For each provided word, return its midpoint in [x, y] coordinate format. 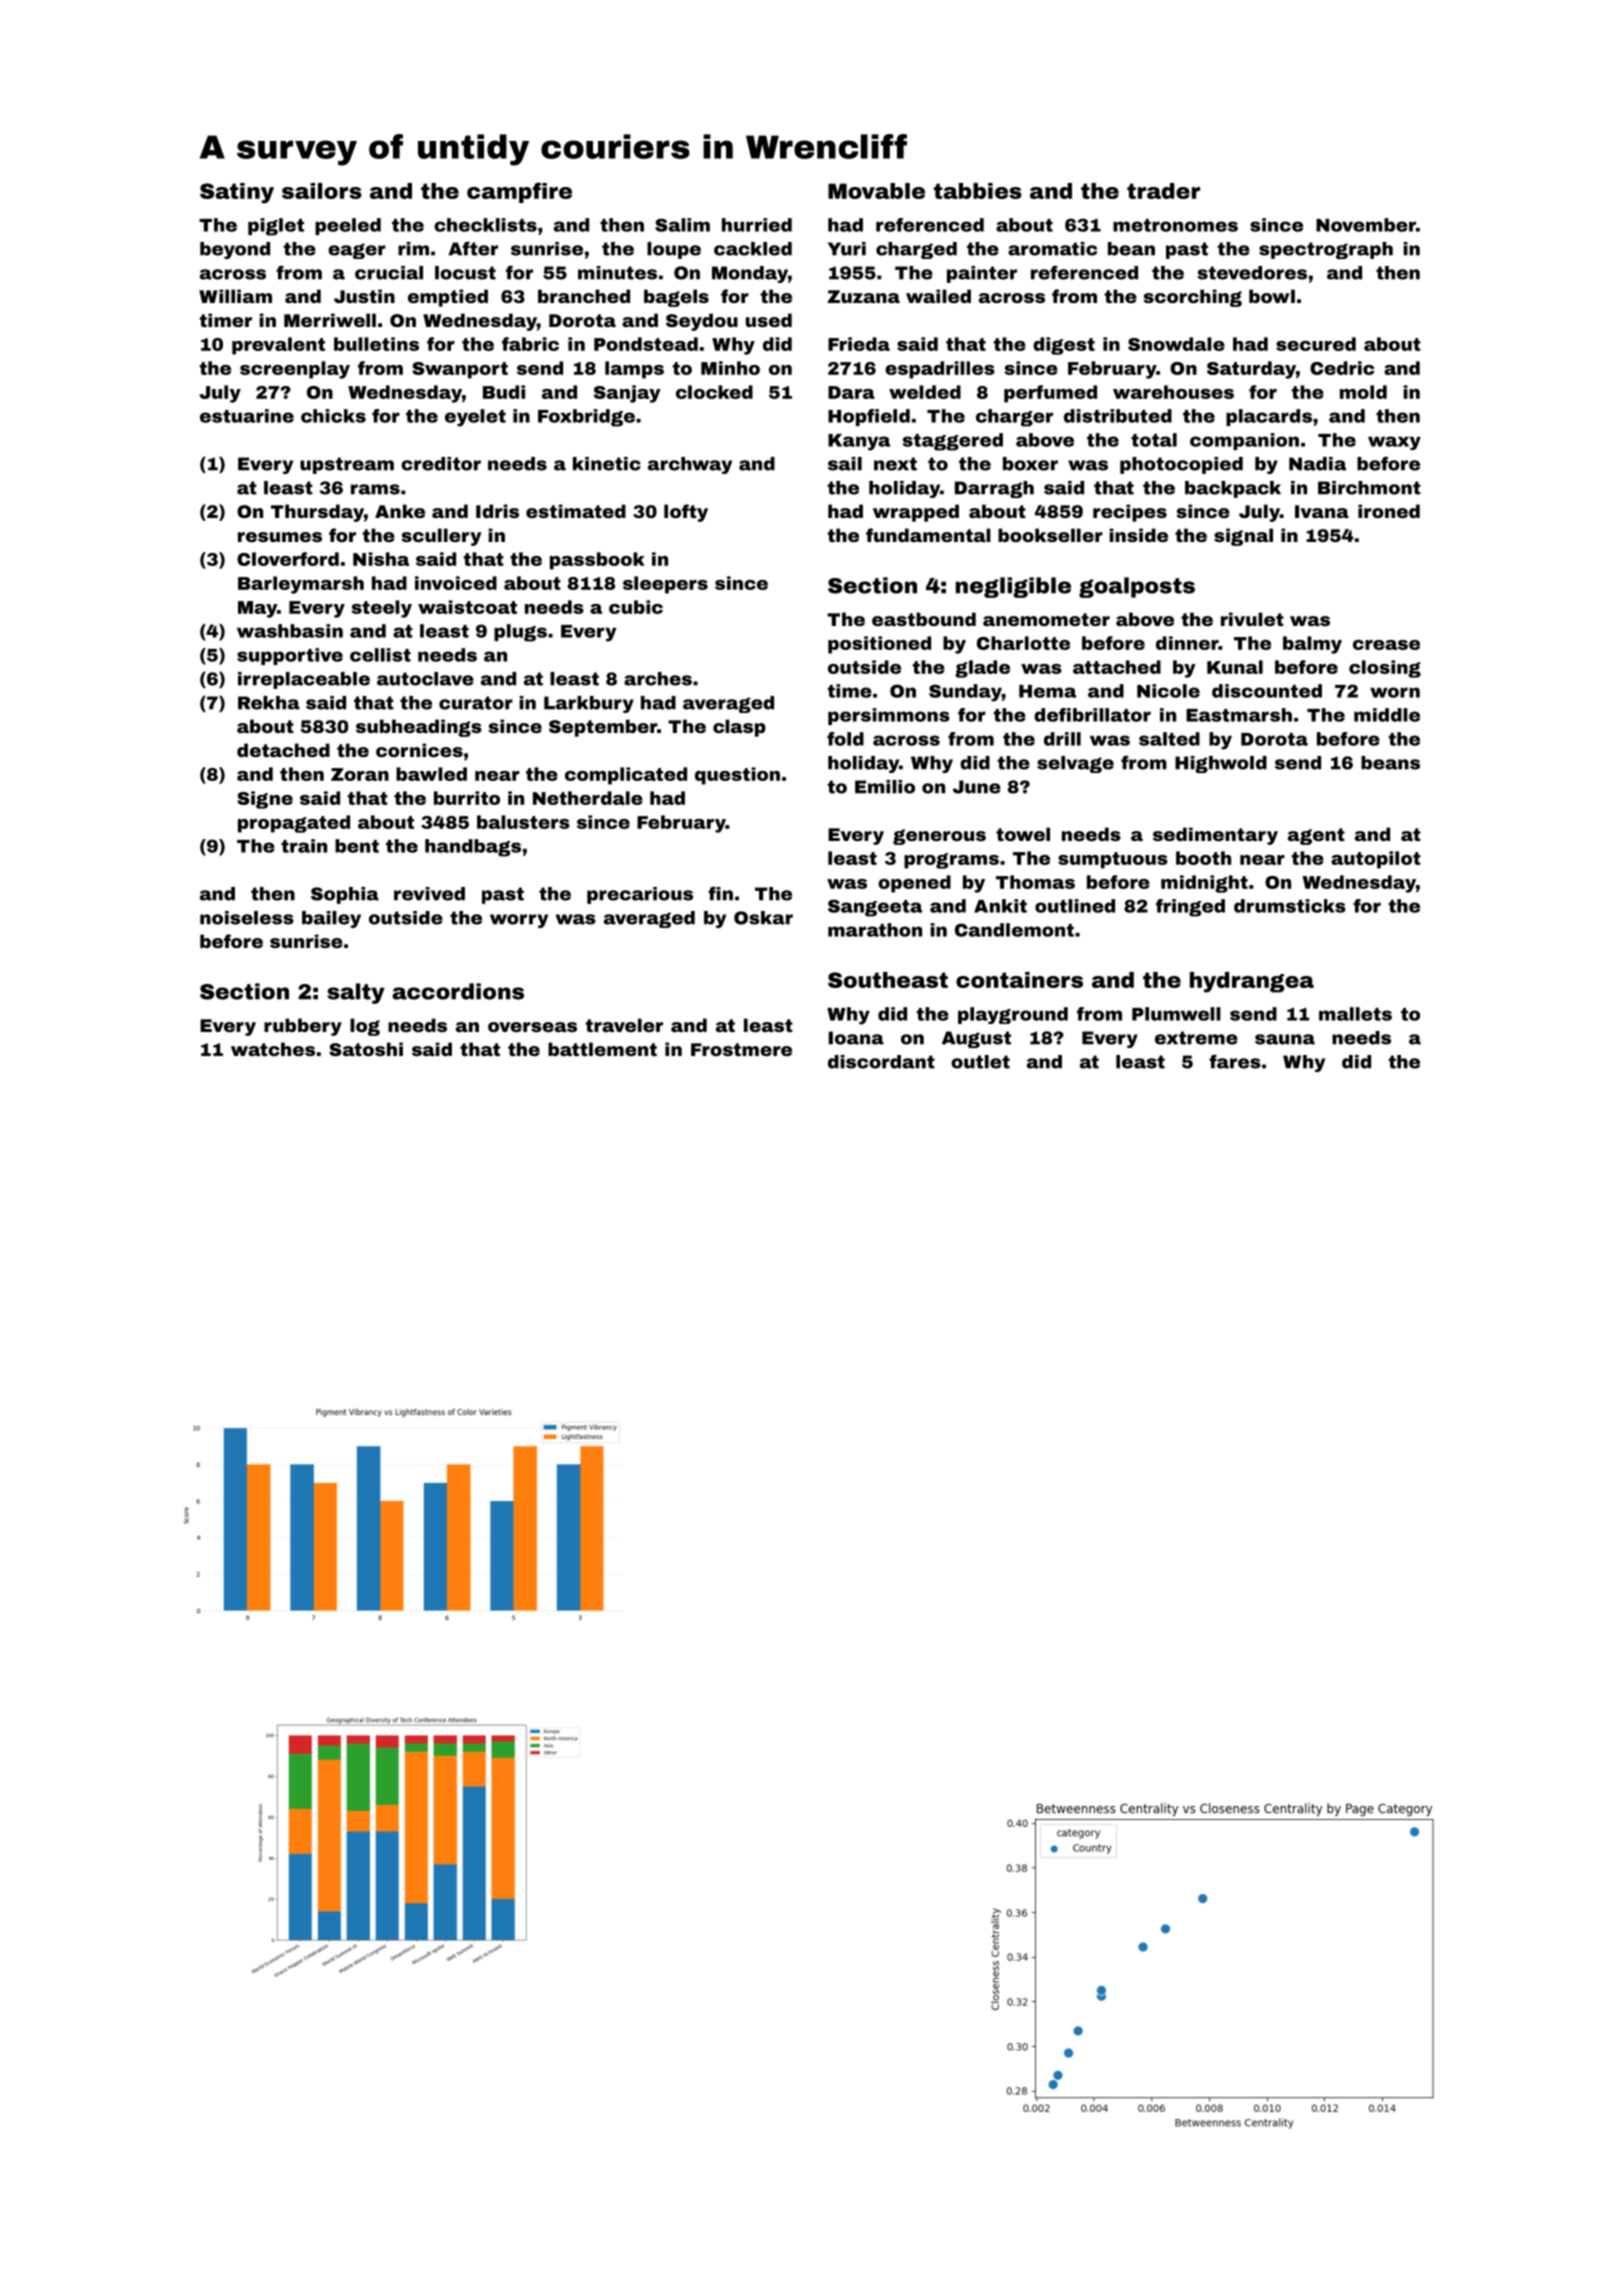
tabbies [978, 191]
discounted [1267, 691]
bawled [431, 774]
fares [1235, 1061]
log [365, 1027]
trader [1163, 191]
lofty [686, 513]
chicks [333, 416]
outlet [980, 1062]
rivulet [1252, 619]
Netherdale [588, 798]
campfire [519, 192]
